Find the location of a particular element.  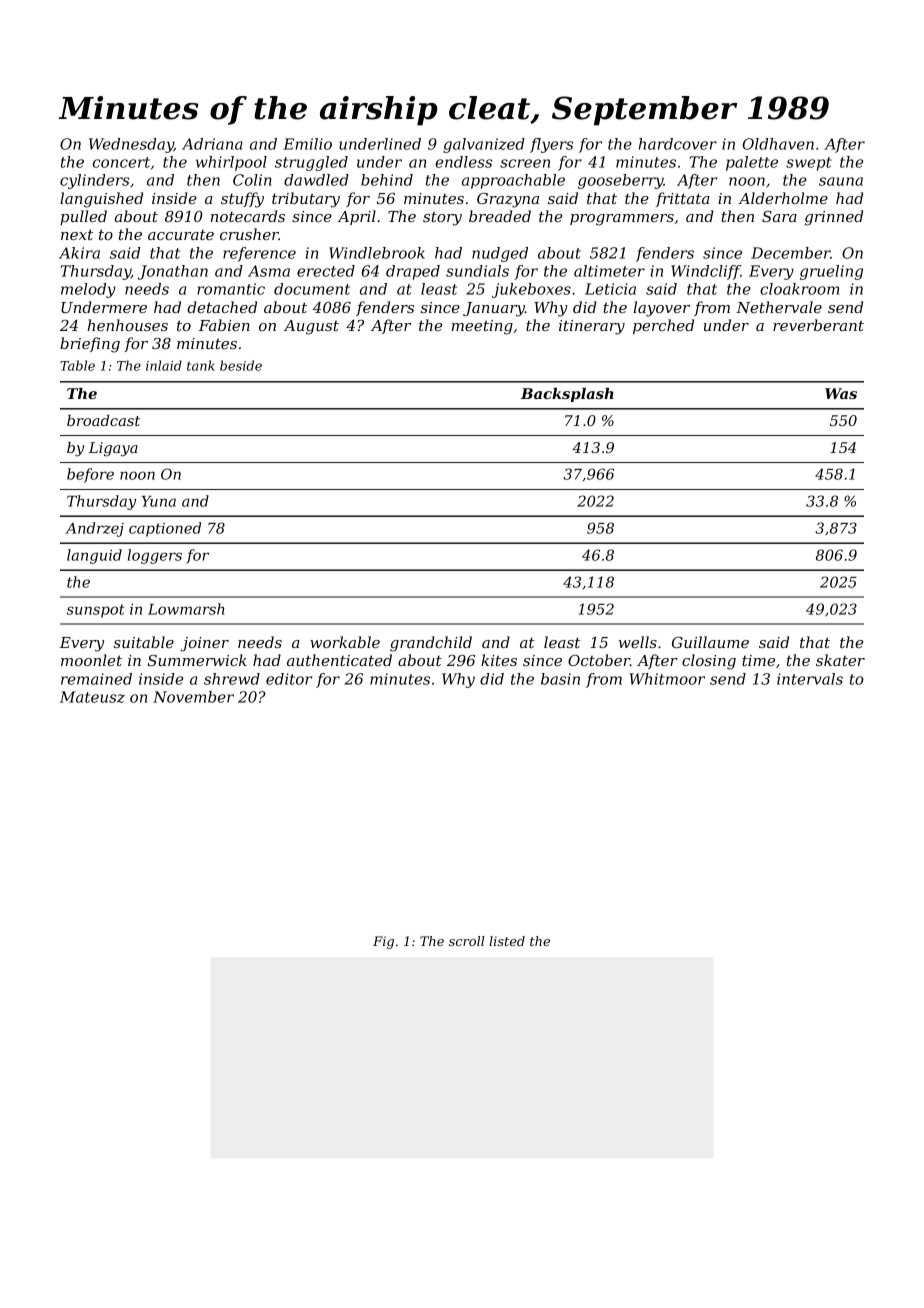

crusher is located at coordinates (249, 234).
